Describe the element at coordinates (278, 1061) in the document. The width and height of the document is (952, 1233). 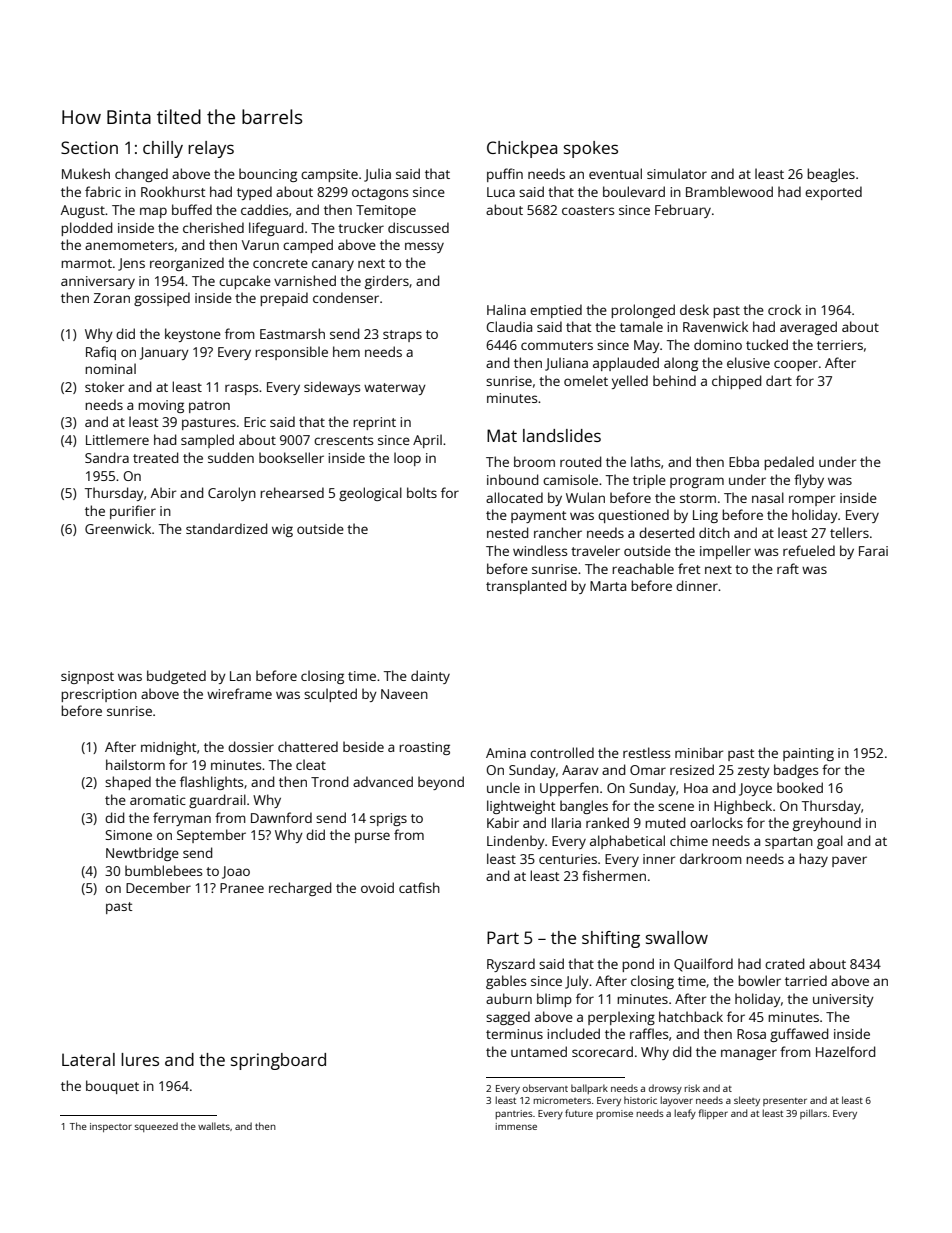
I see `springboard` at that location.
